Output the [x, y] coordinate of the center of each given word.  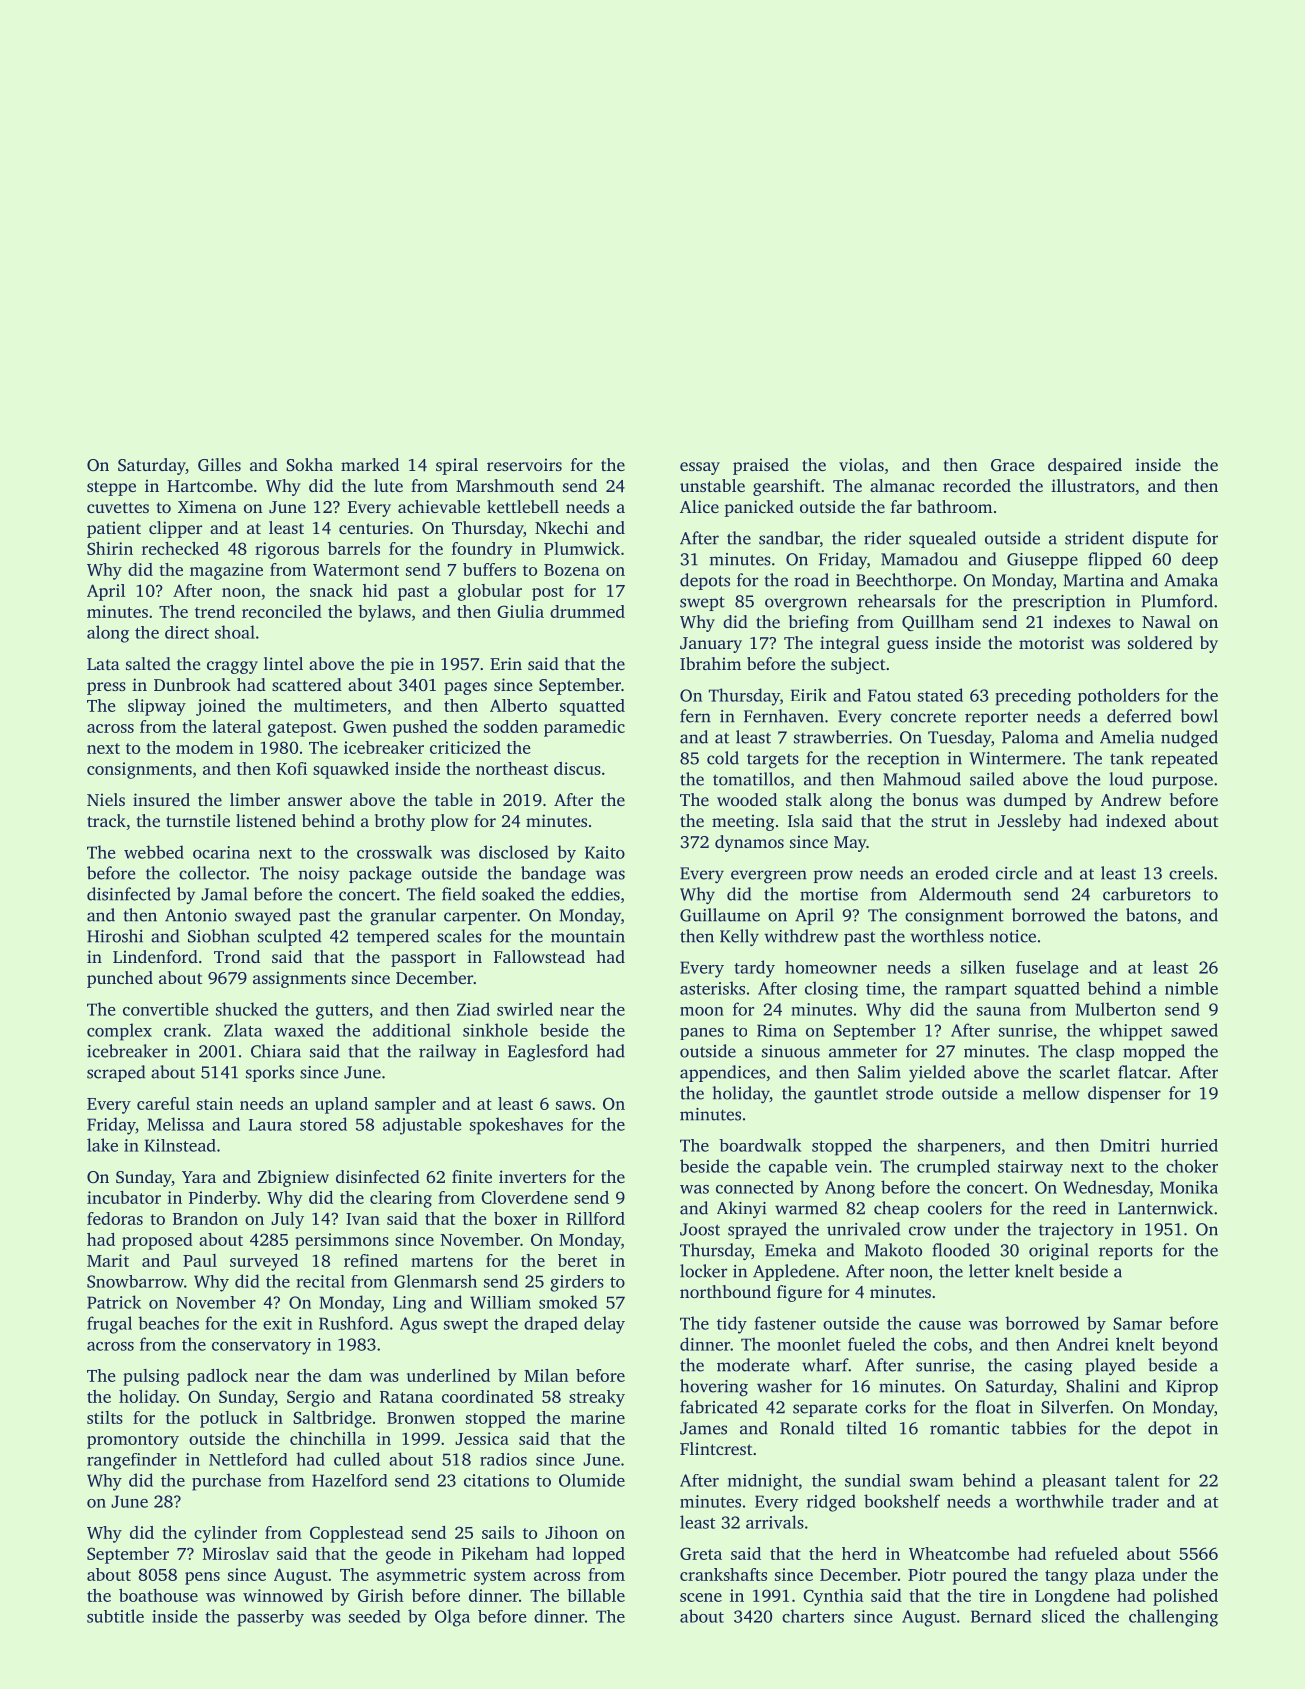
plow [449, 822]
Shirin [110, 548]
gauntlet [846, 1094]
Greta [701, 1553]
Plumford [1177, 601]
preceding [1033, 697]
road [811, 580]
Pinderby [223, 1199]
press [106, 688]
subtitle [115, 1616]
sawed [1194, 1030]
